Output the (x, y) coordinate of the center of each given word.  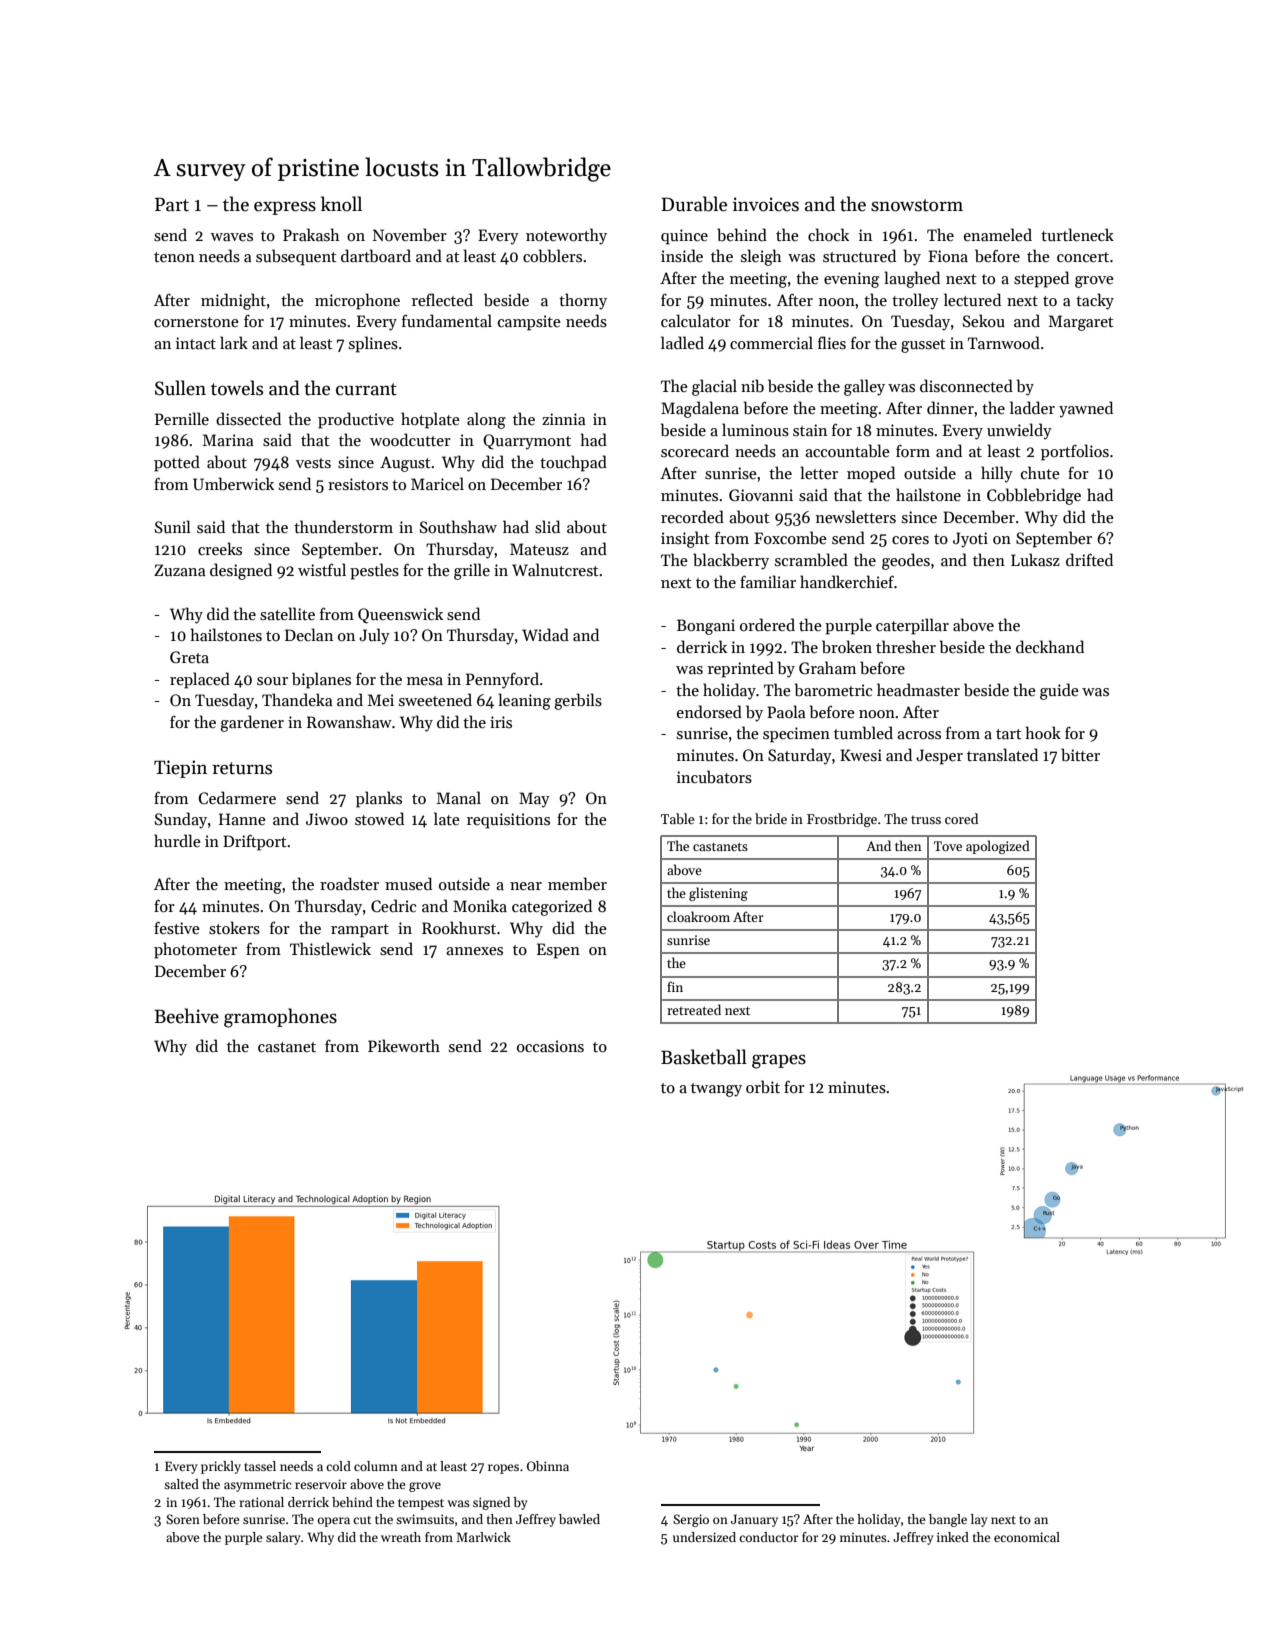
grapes (779, 1061)
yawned (1086, 409)
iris (501, 722)
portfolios (1075, 452)
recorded (692, 516)
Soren (183, 1519)
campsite (529, 323)
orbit (763, 1087)
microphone (357, 301)
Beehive (186, 1016)
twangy (716, 1090)
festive (177, 928)
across (919, 735)
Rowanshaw (349, 721)
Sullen (180, 388)
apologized (998, 847)
